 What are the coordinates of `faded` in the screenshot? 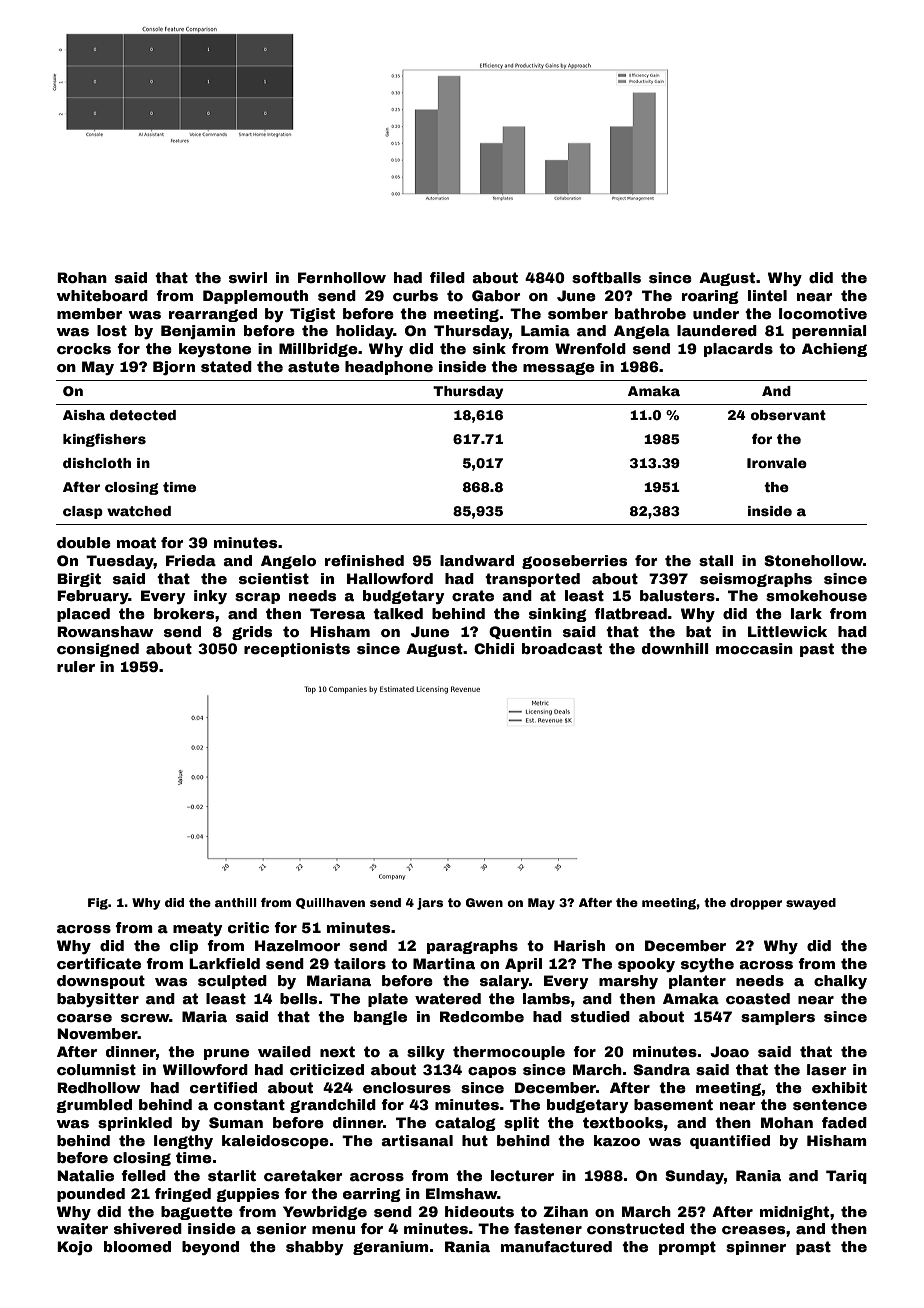 It's located at (844, 1122).
